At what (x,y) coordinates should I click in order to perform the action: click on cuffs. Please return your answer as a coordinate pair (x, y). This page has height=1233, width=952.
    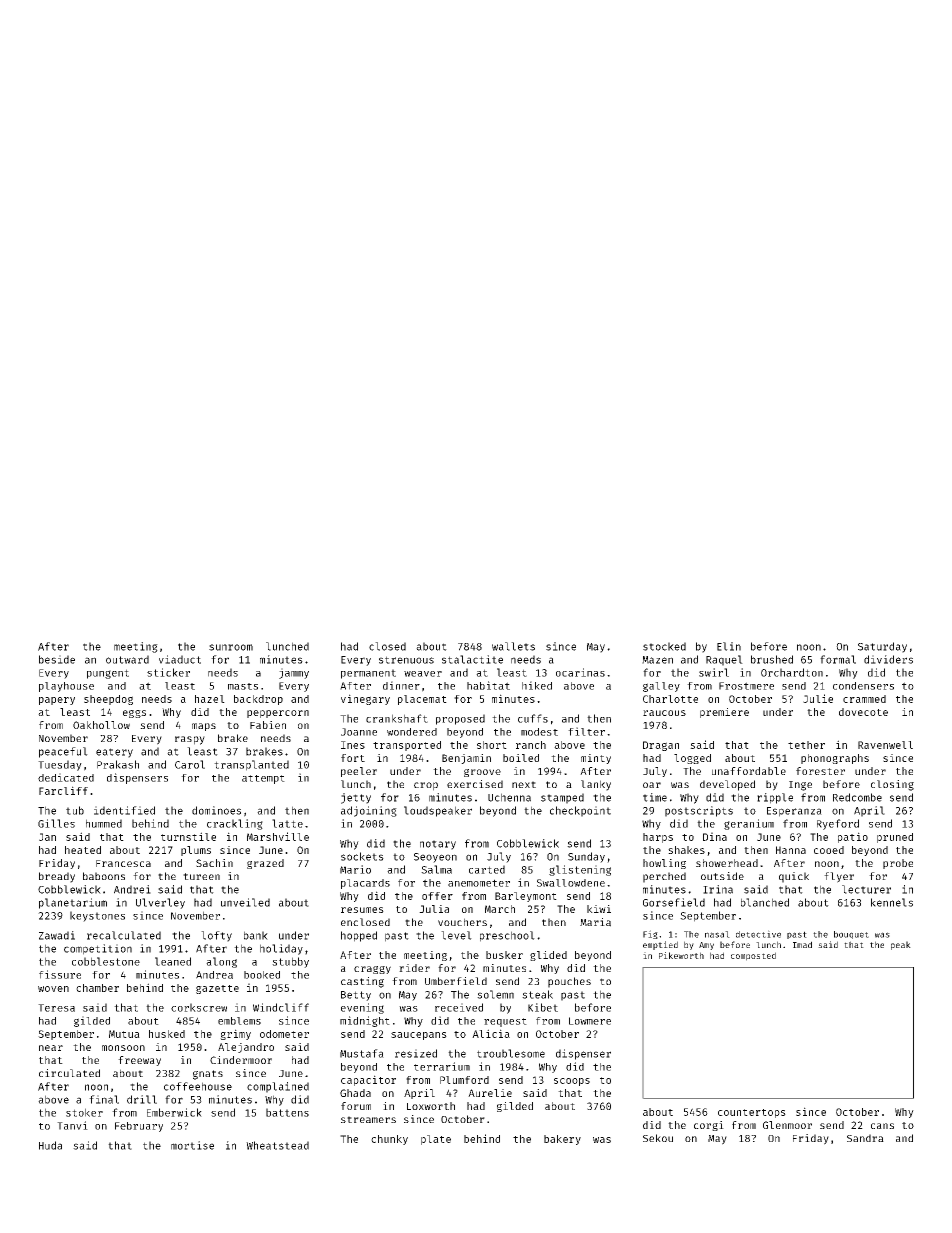
    Looking at the image, I should click on (533, 718).
